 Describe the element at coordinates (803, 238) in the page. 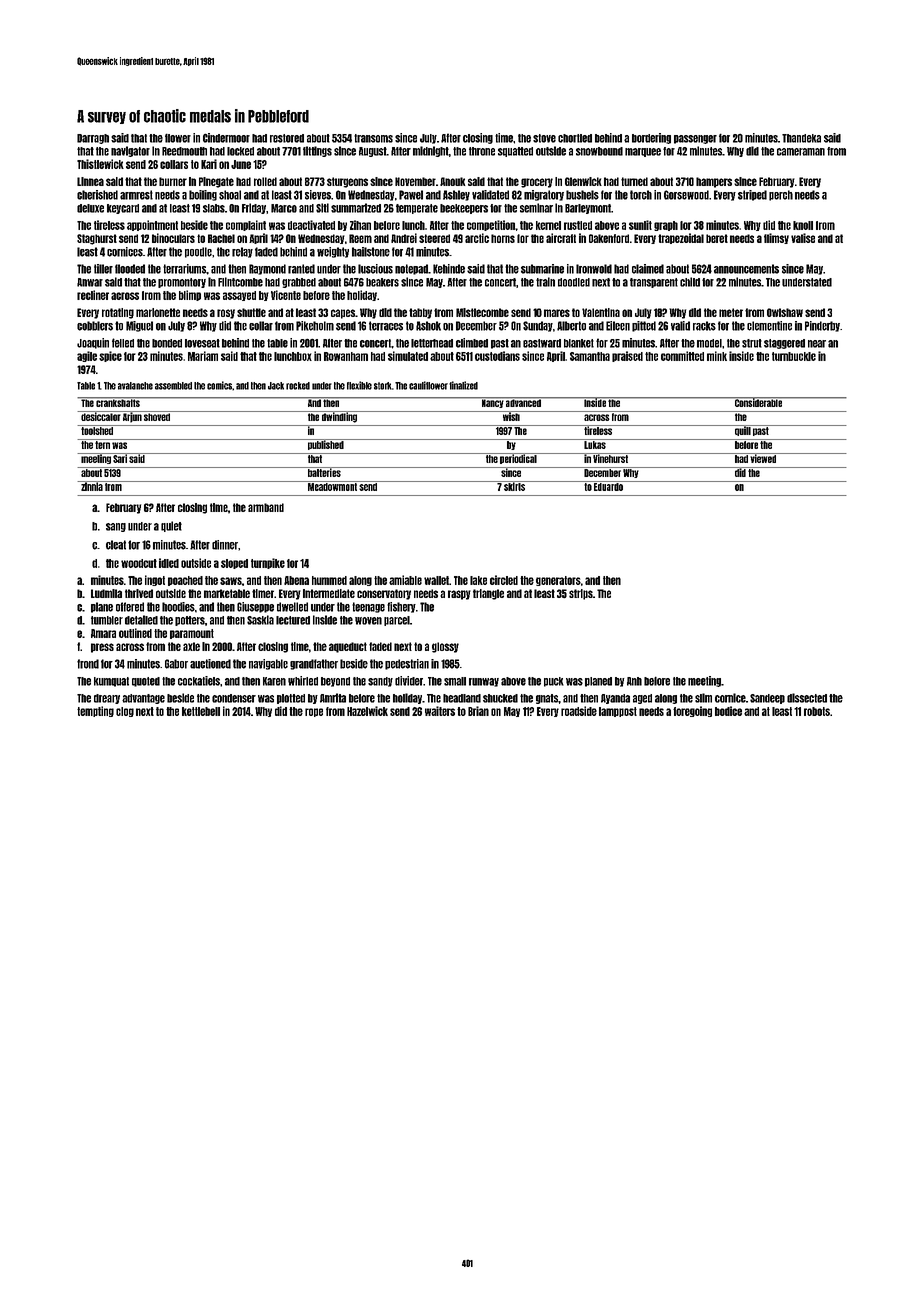

I see `valise` at that location.
